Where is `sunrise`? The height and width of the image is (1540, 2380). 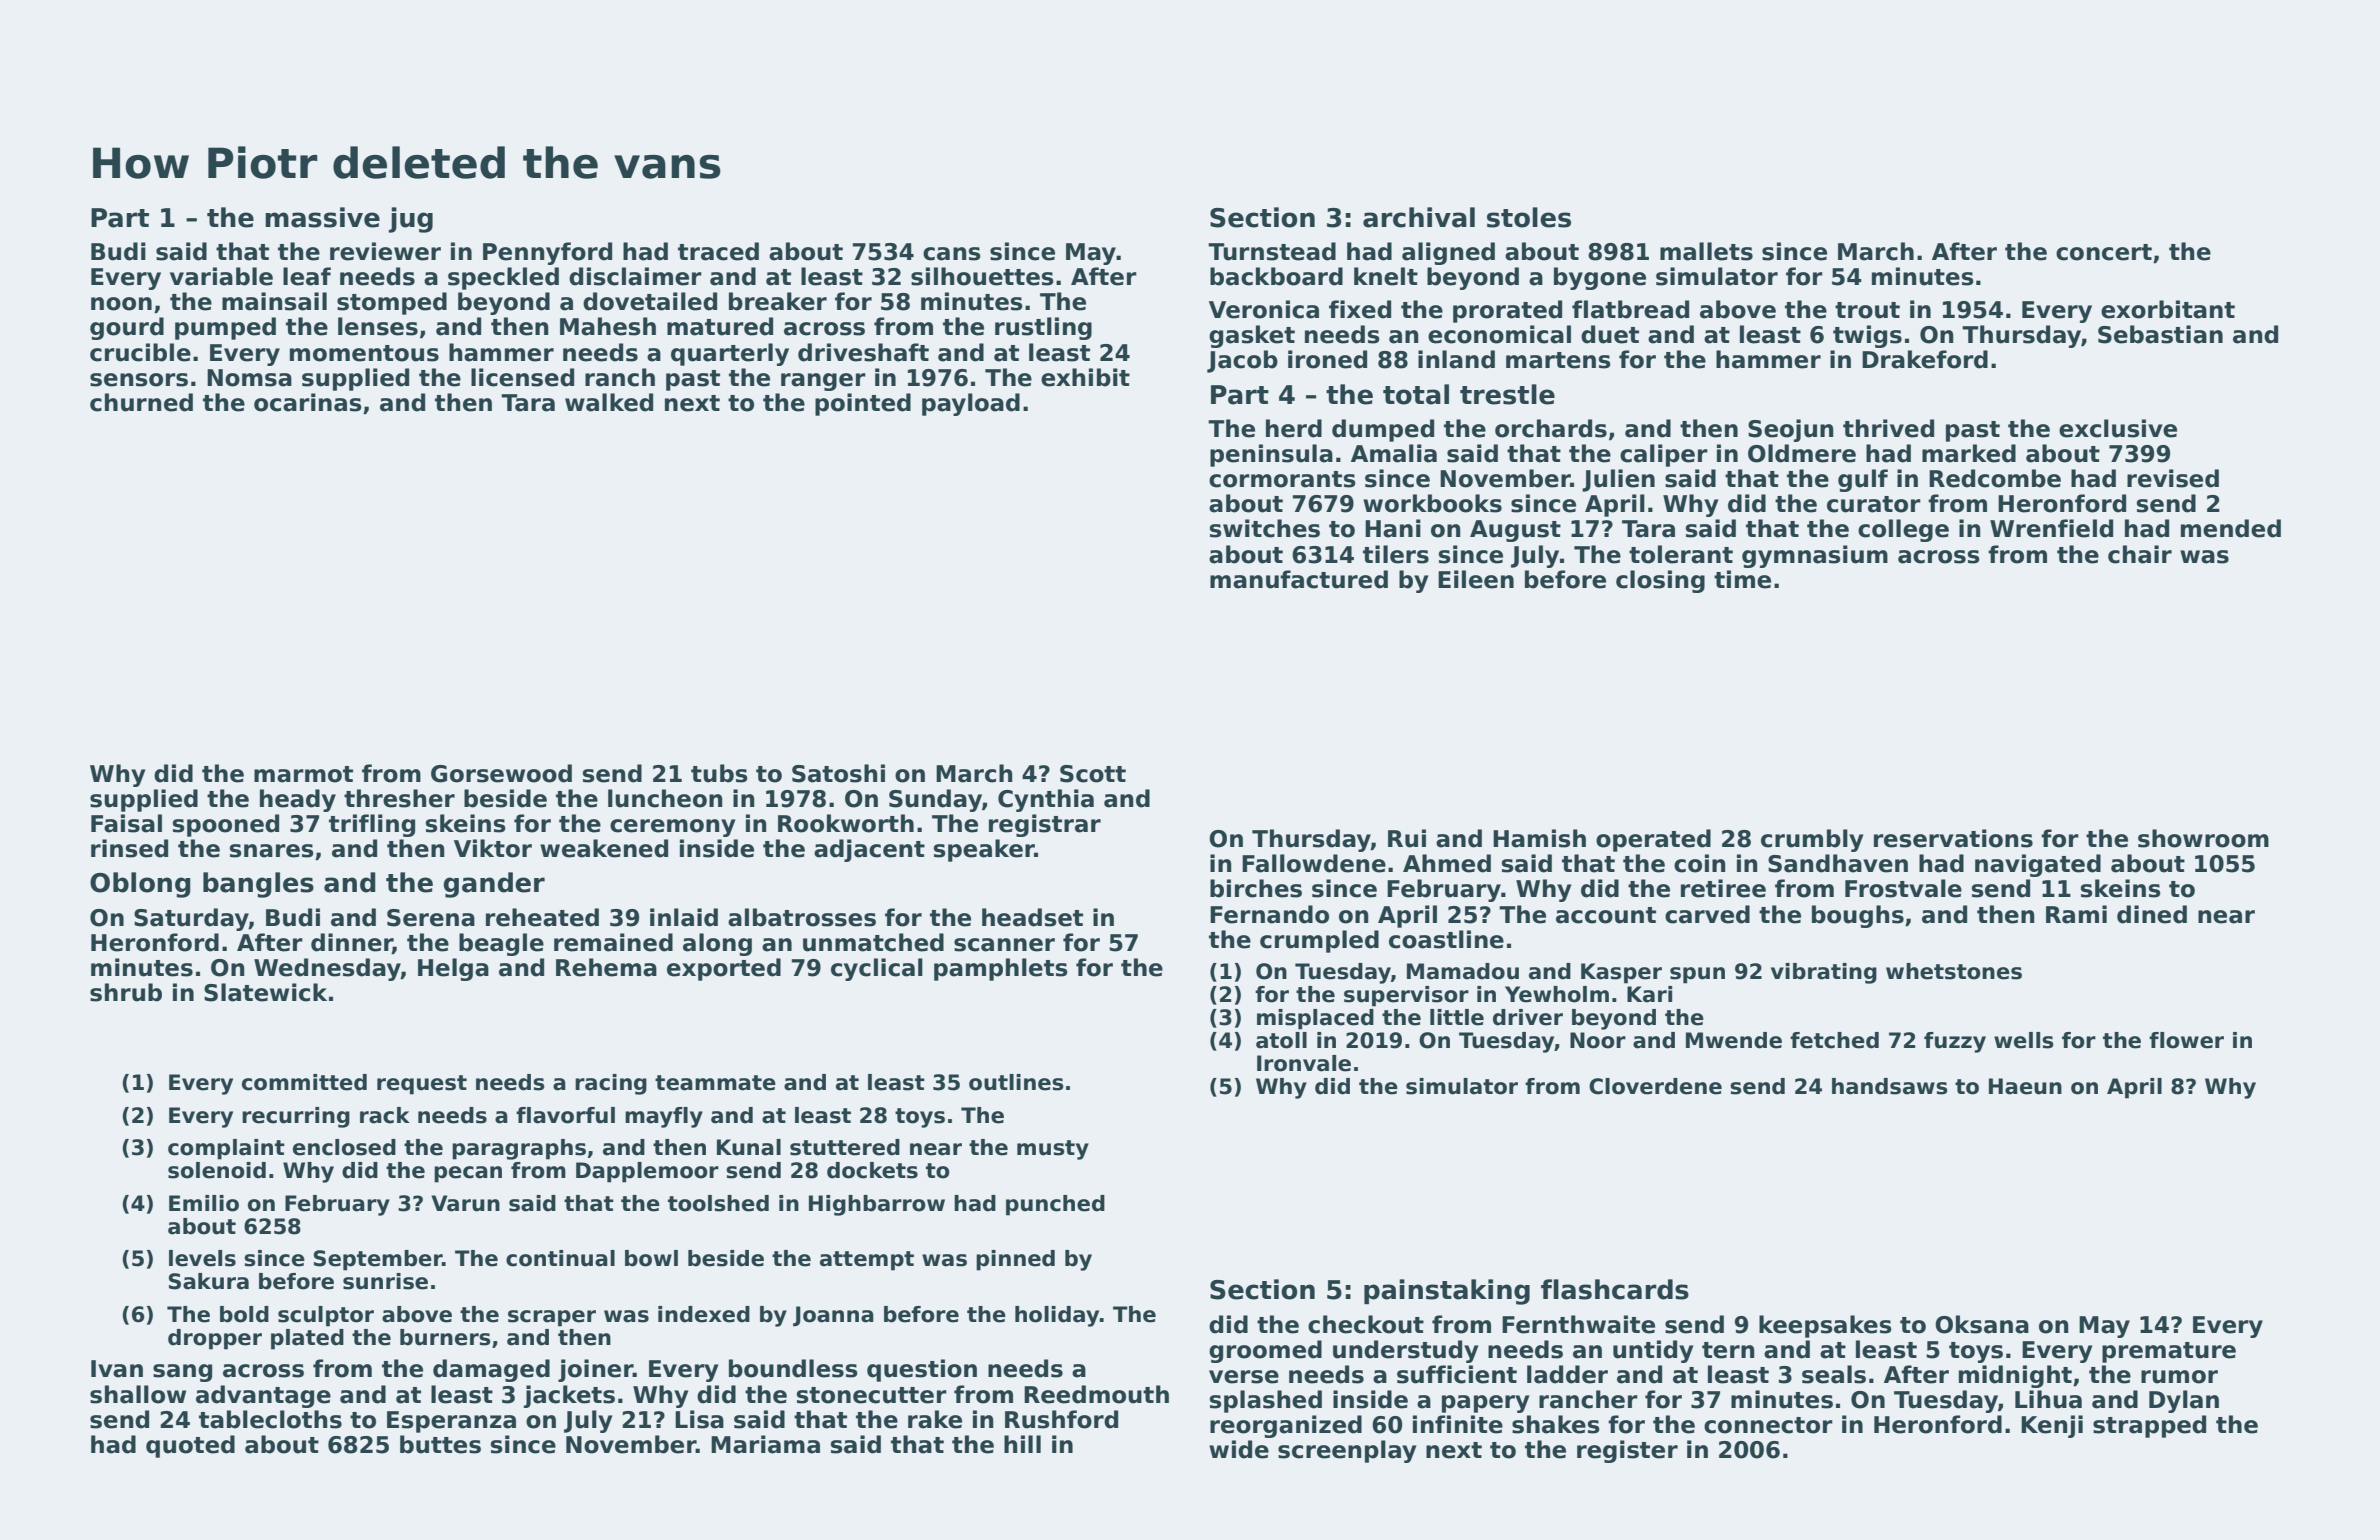 sunrise is located at coordinates (385, 1281).
